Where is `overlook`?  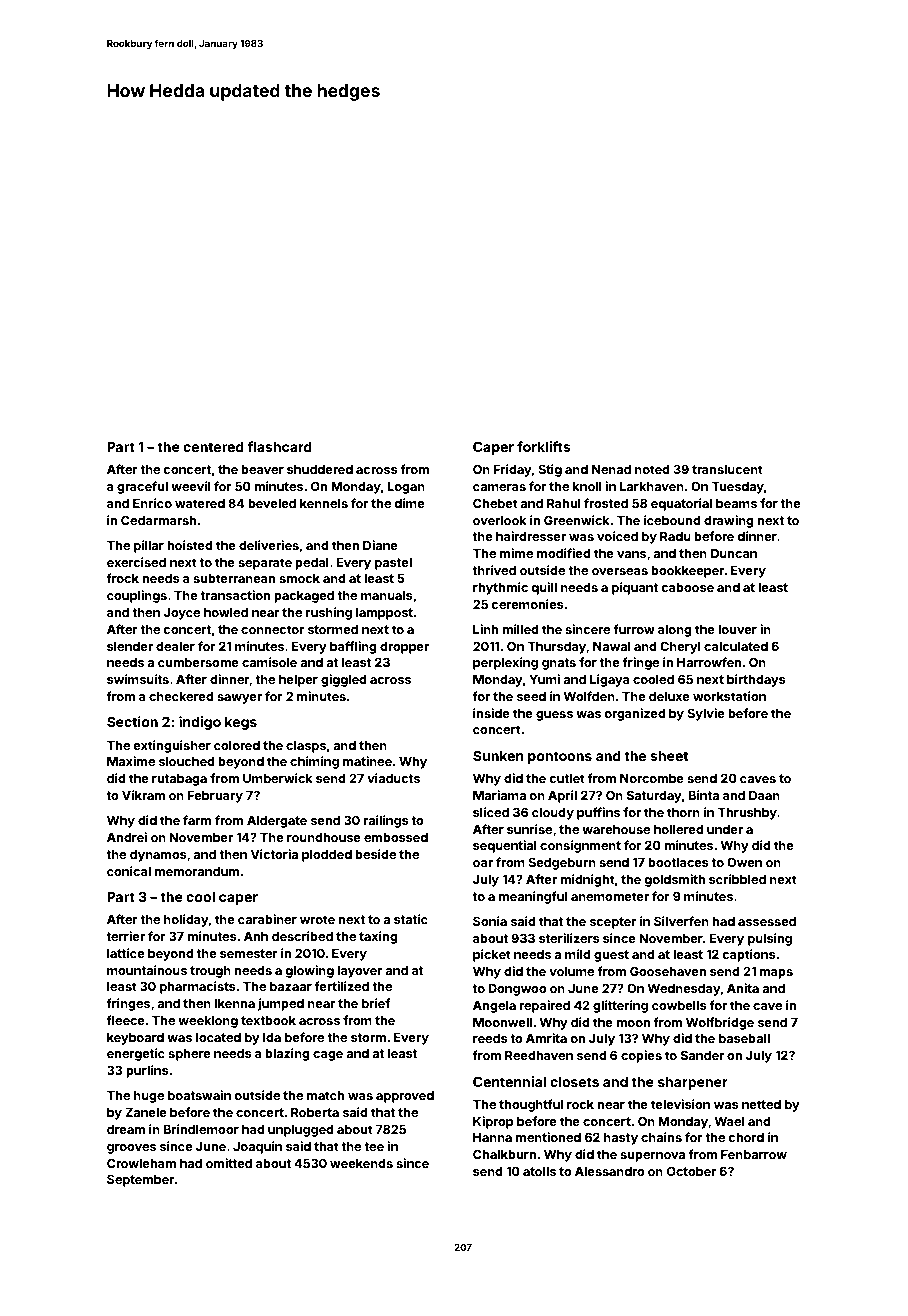
overlook is located at coordinates (500, 520).
